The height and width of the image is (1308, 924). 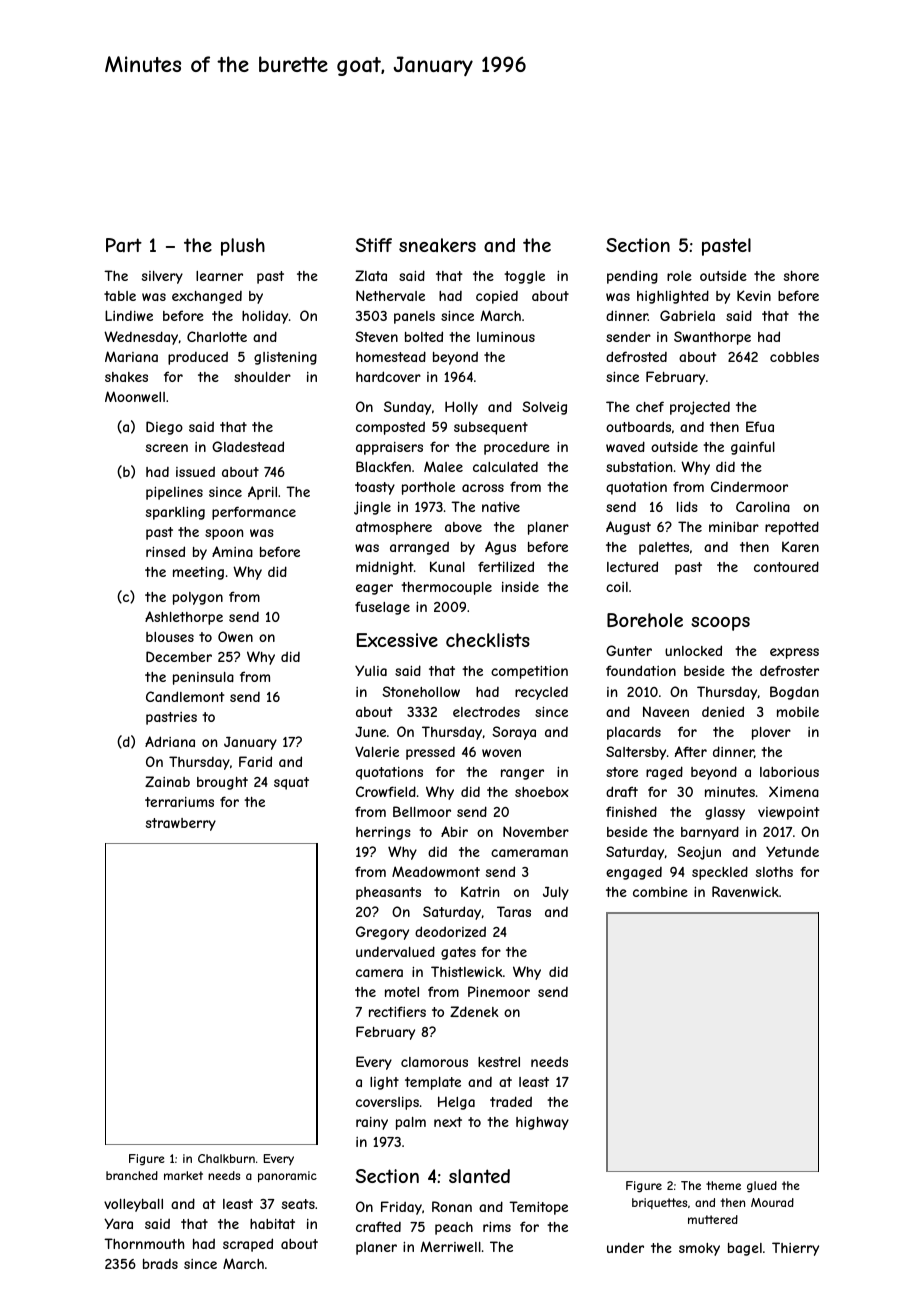 What do you see at coordinates (126, 377) in the image?
I see `shakes` at bounding box center [126, 377].
